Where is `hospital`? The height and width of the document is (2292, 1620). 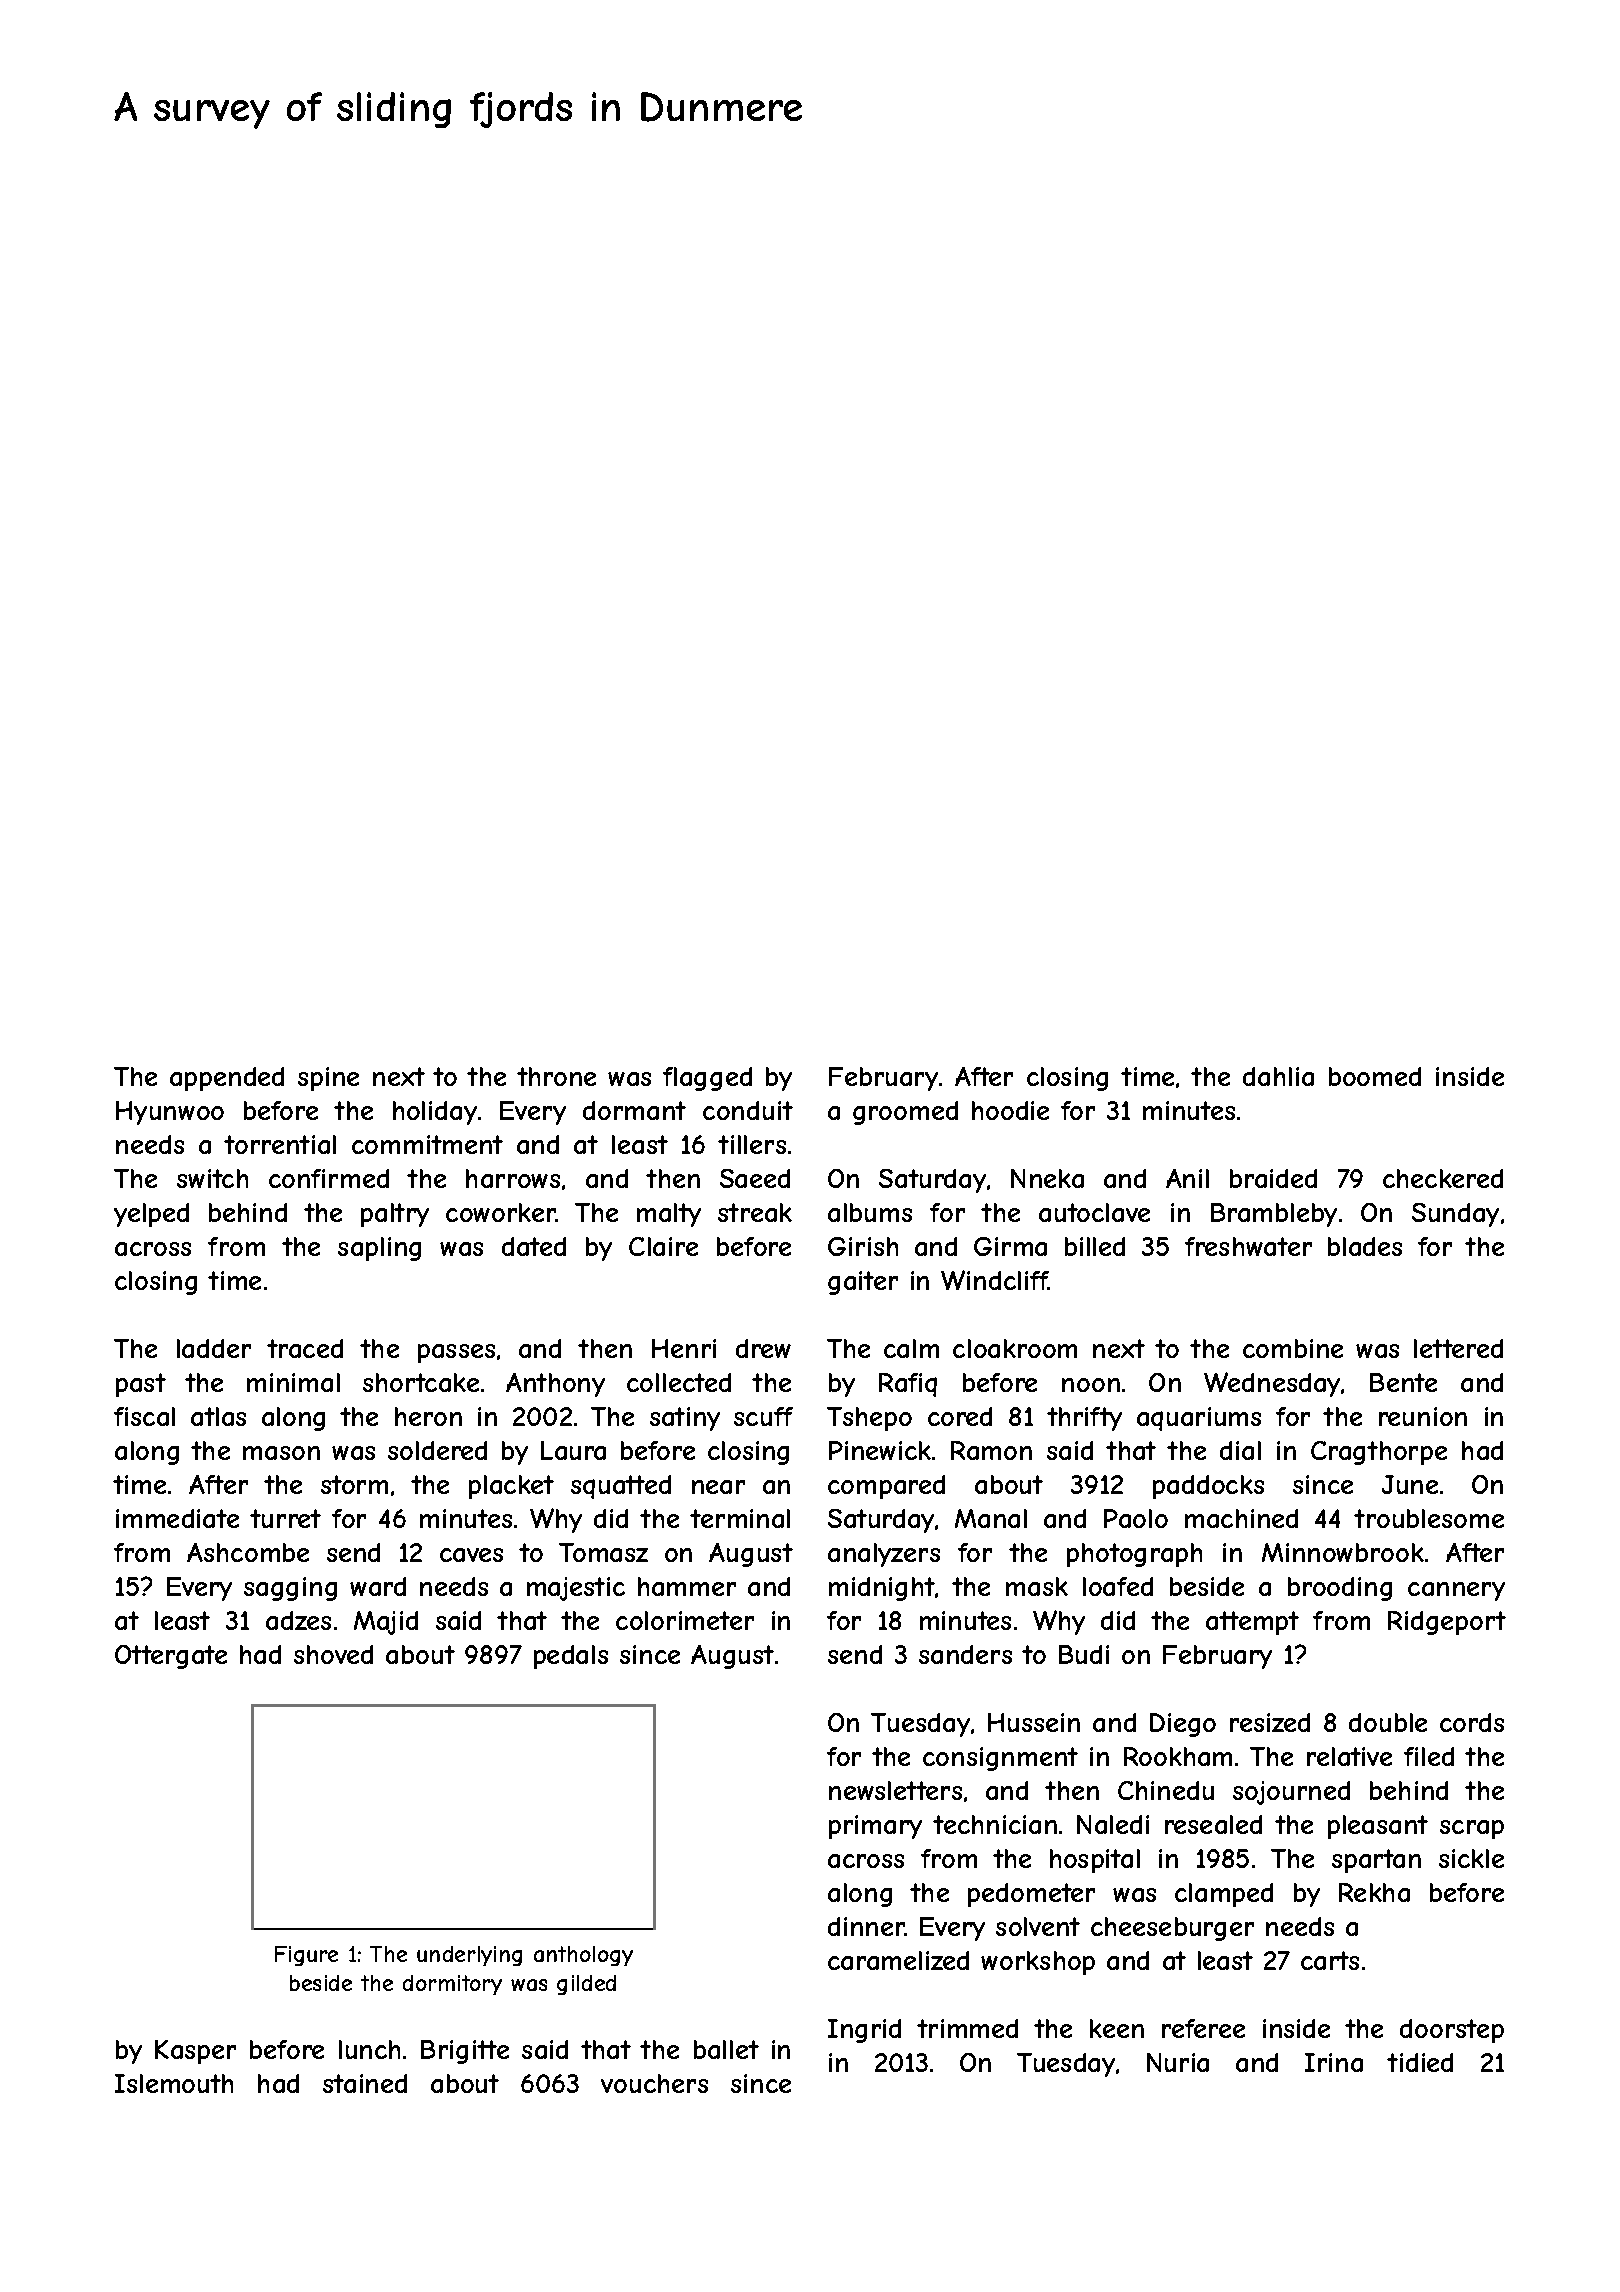
hospital is located at coordinates (1095, 1861).
